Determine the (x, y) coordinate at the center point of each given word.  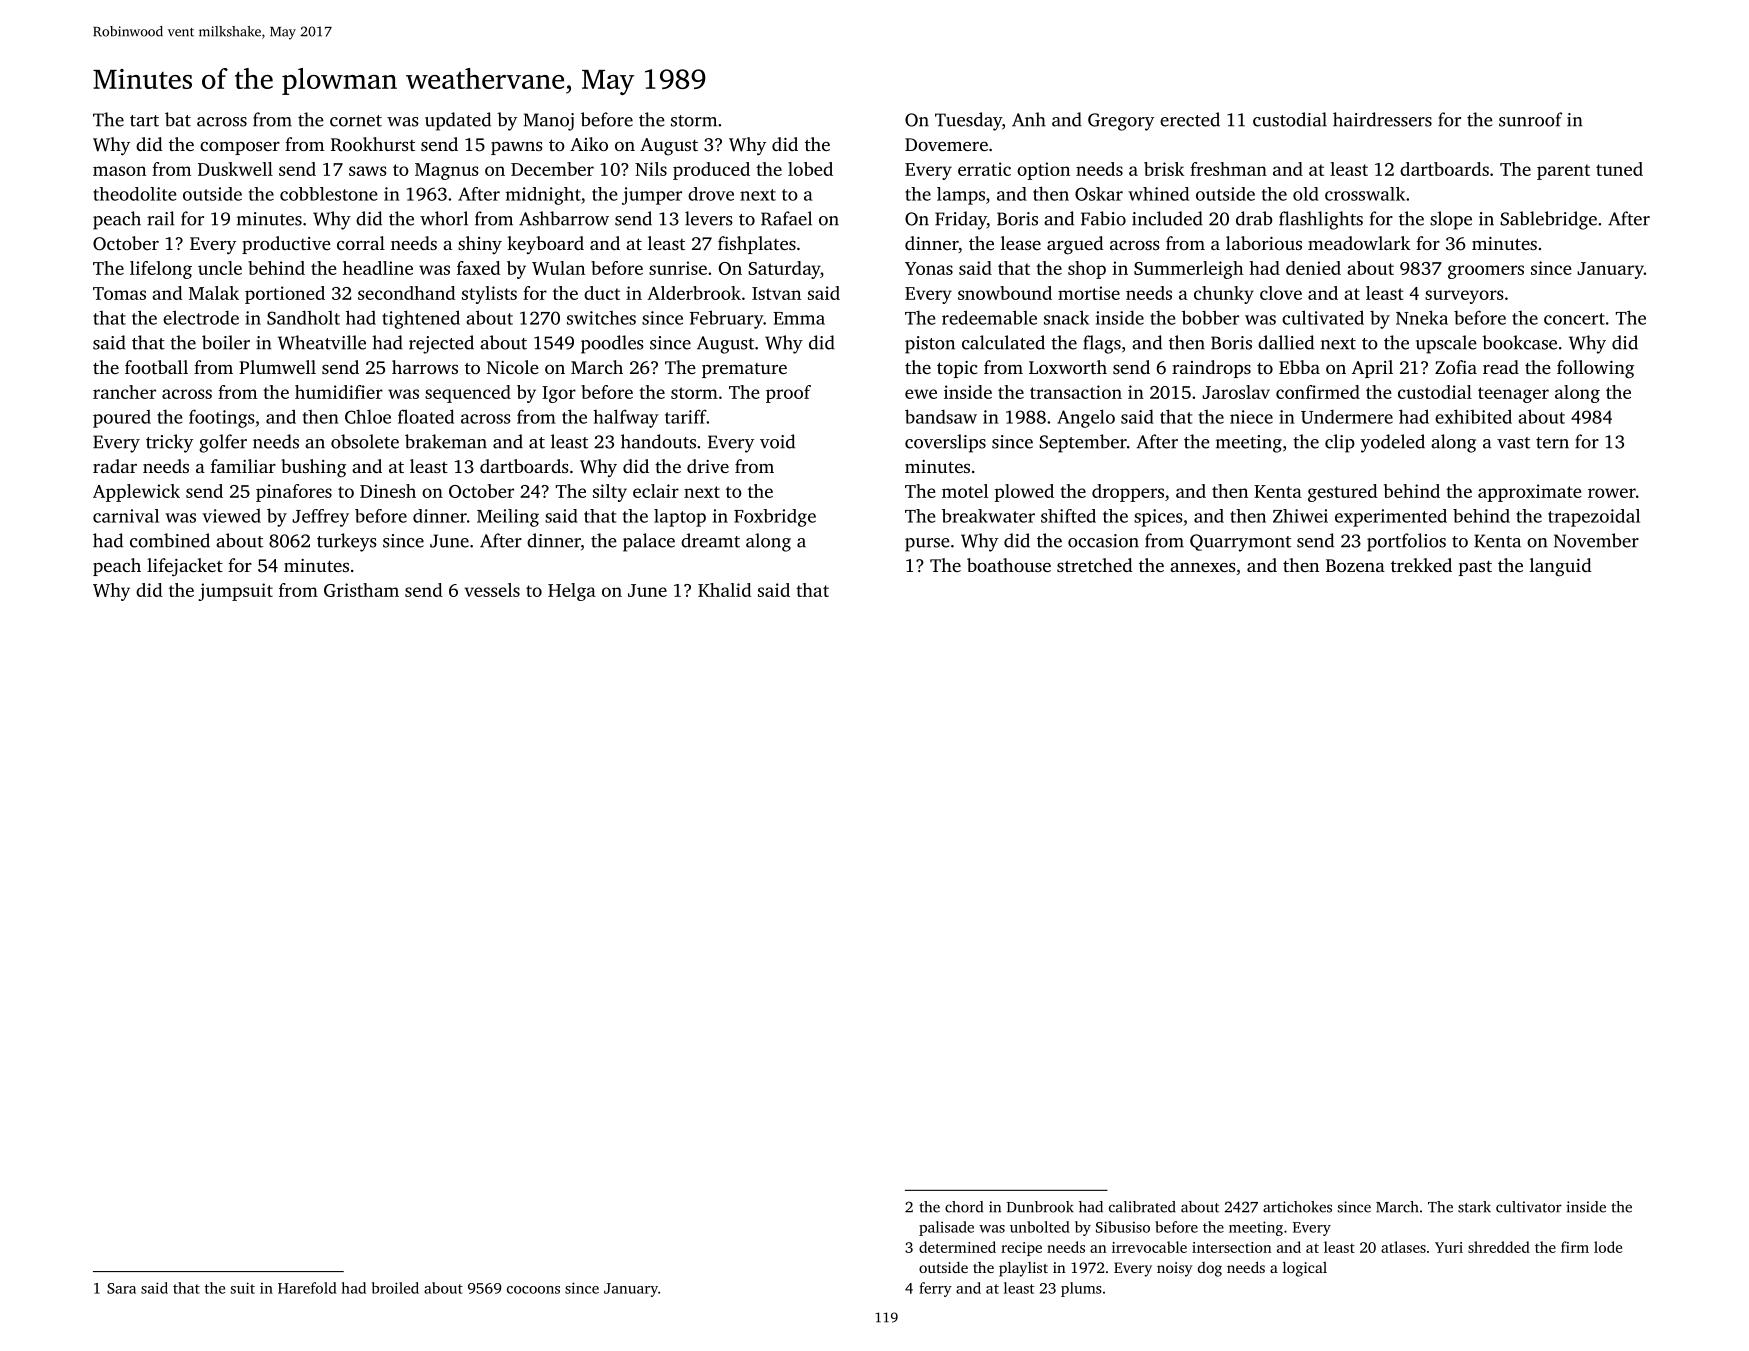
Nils (651, 169)
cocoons (533, 1290)
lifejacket (185, 567)
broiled (395, 1288)
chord (964, 1207)
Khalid (725, 590)
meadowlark (1359, 243)
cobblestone (328, 194)
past (1475, 568)
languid (1561, 567)
